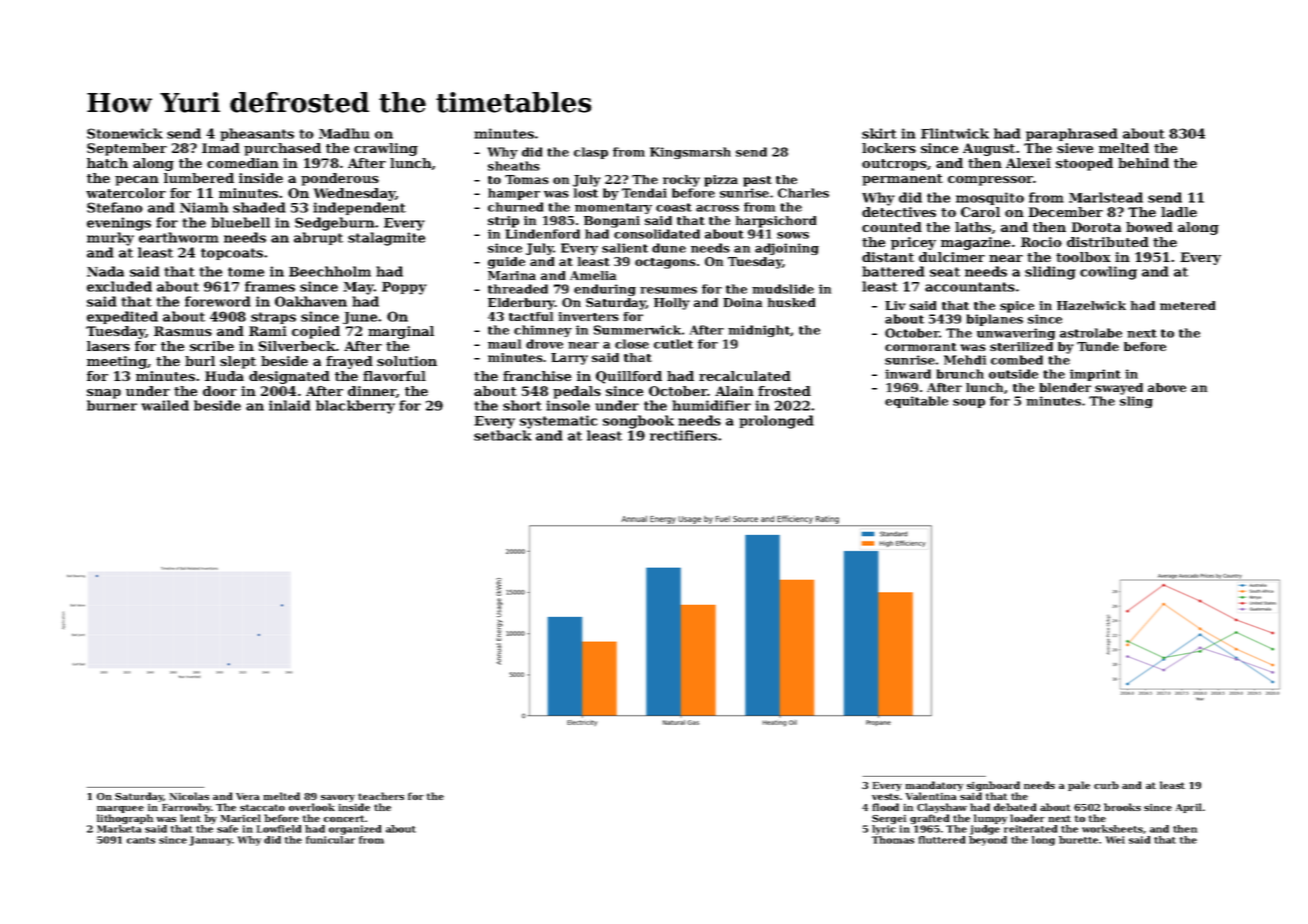 The width and height of the document is (1308, 924). Describe the element at coordinates (110, 239) in the document. I see `murky` at that location.
